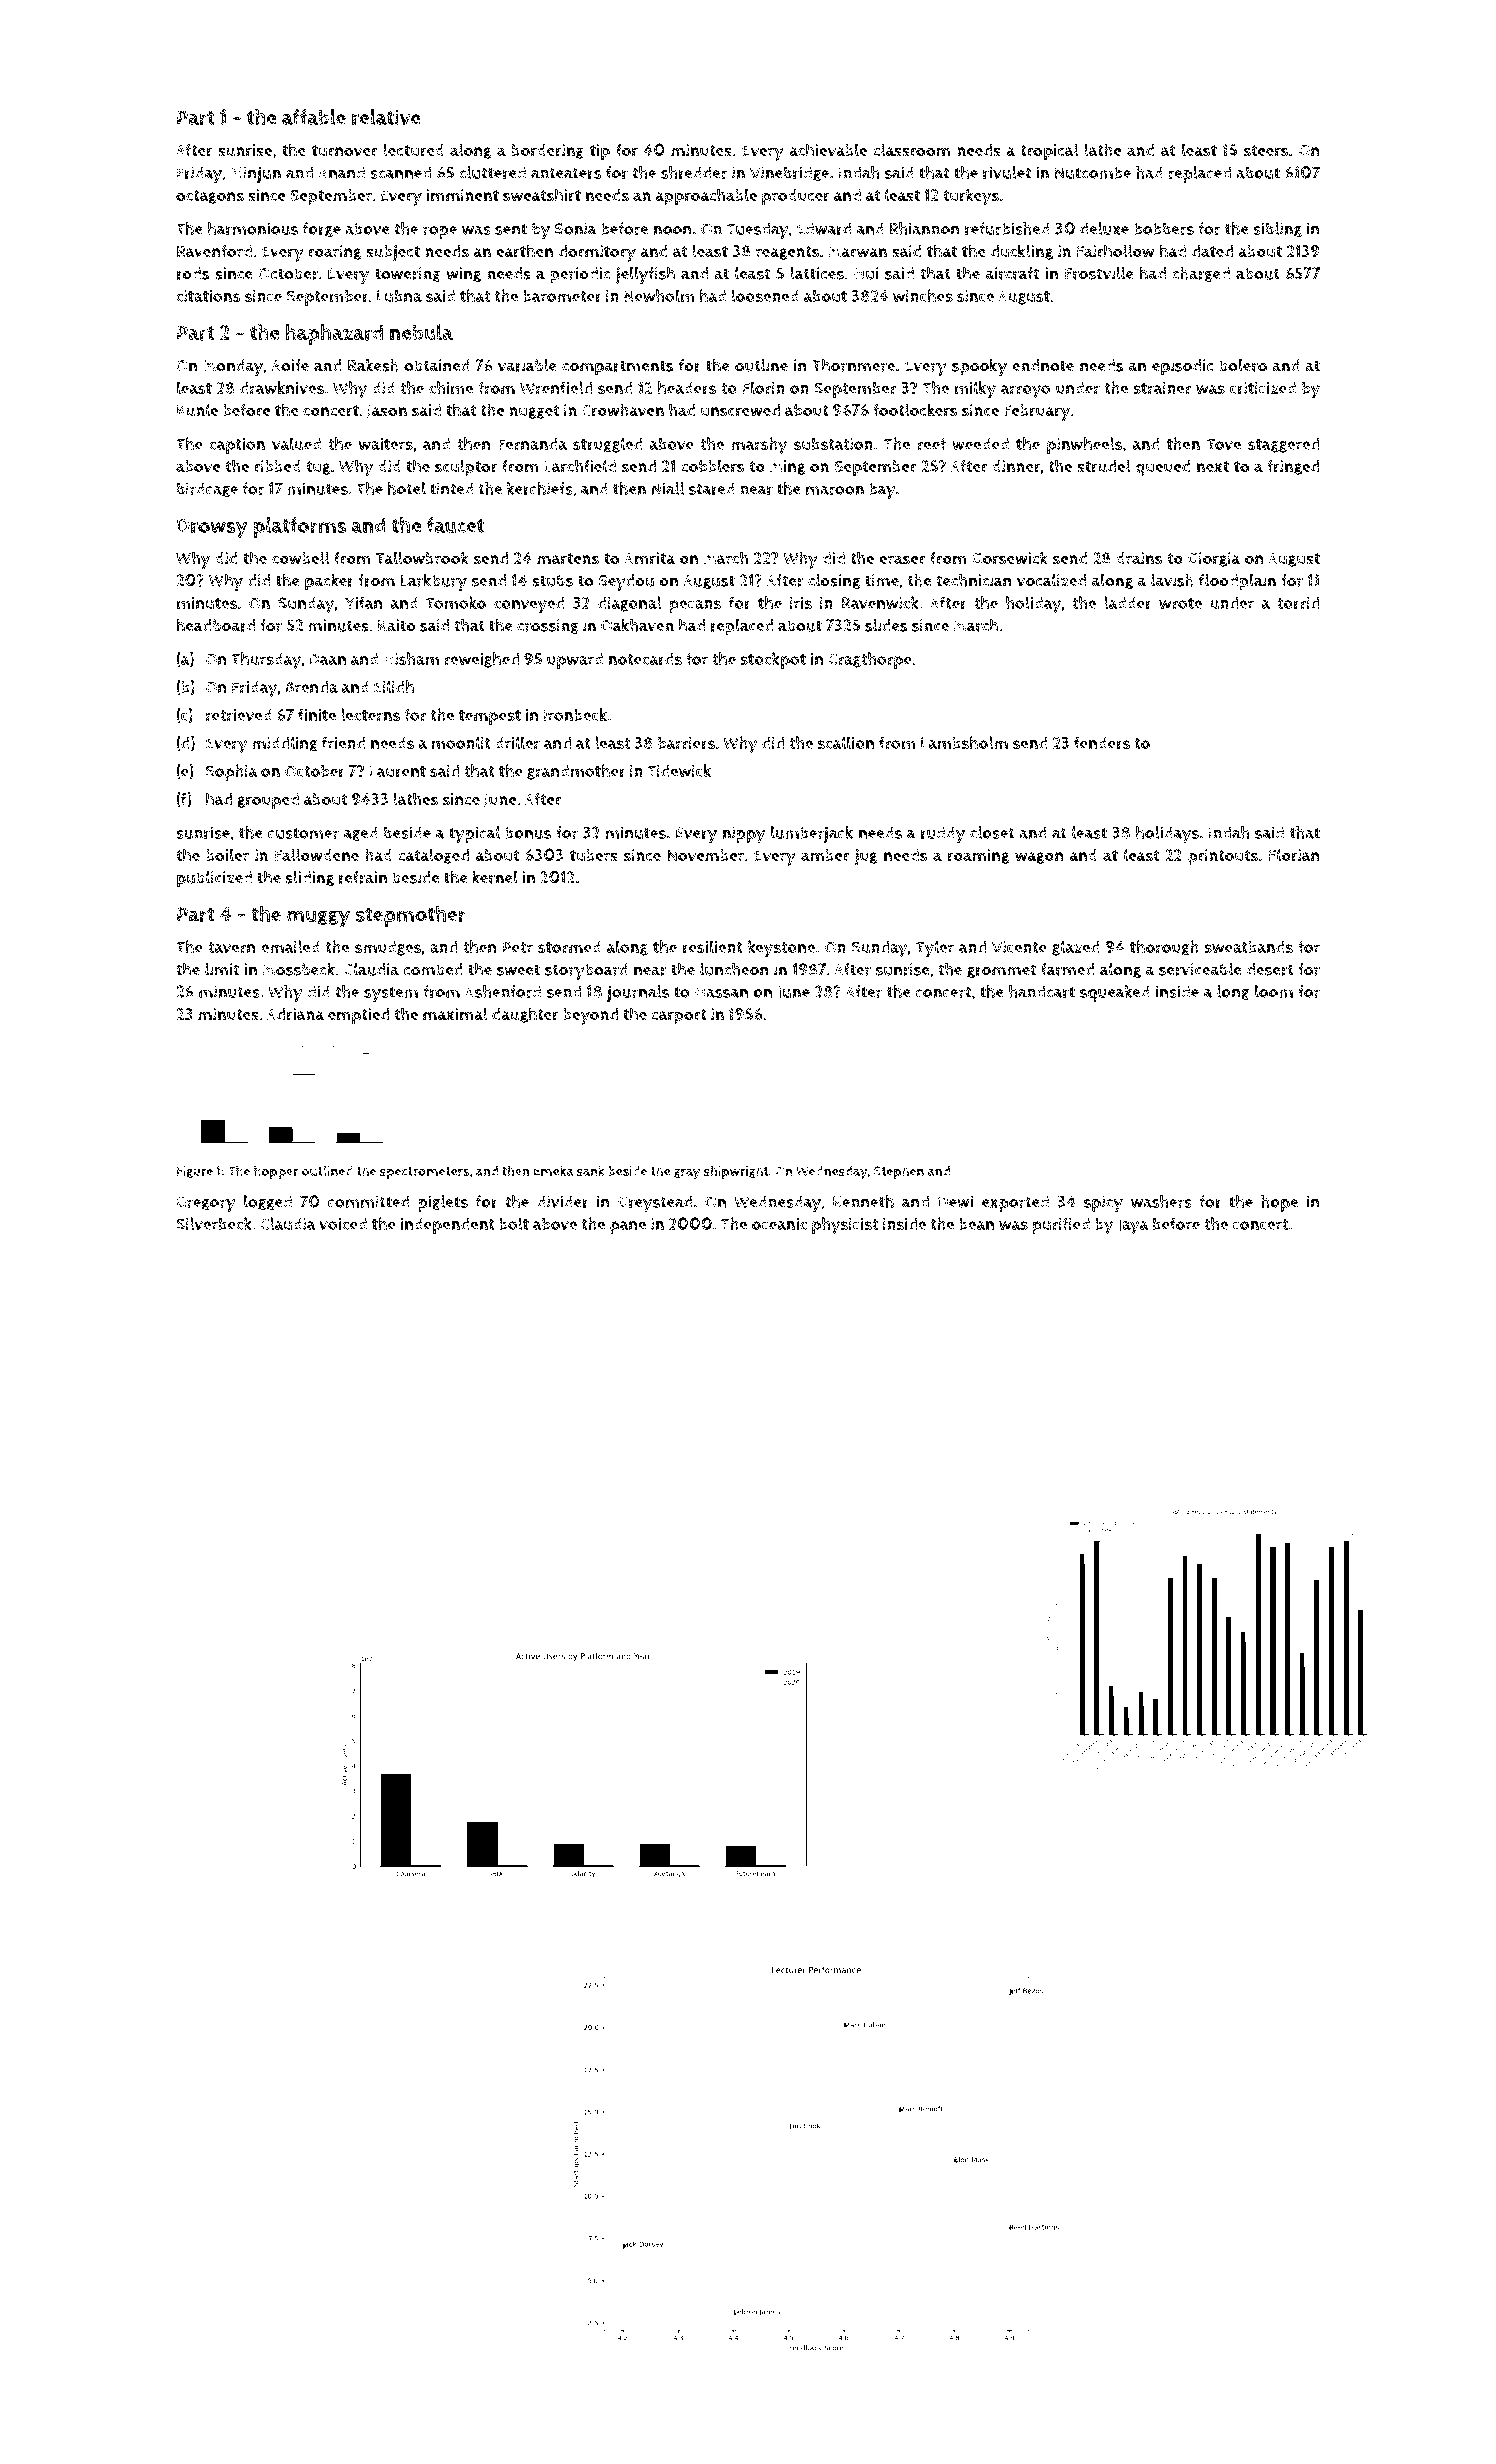 The image size is (1496, 2464). What do you see at coordinates (334, 334) in the page?
I see `haphazard` at bounding box center [334, 334].
